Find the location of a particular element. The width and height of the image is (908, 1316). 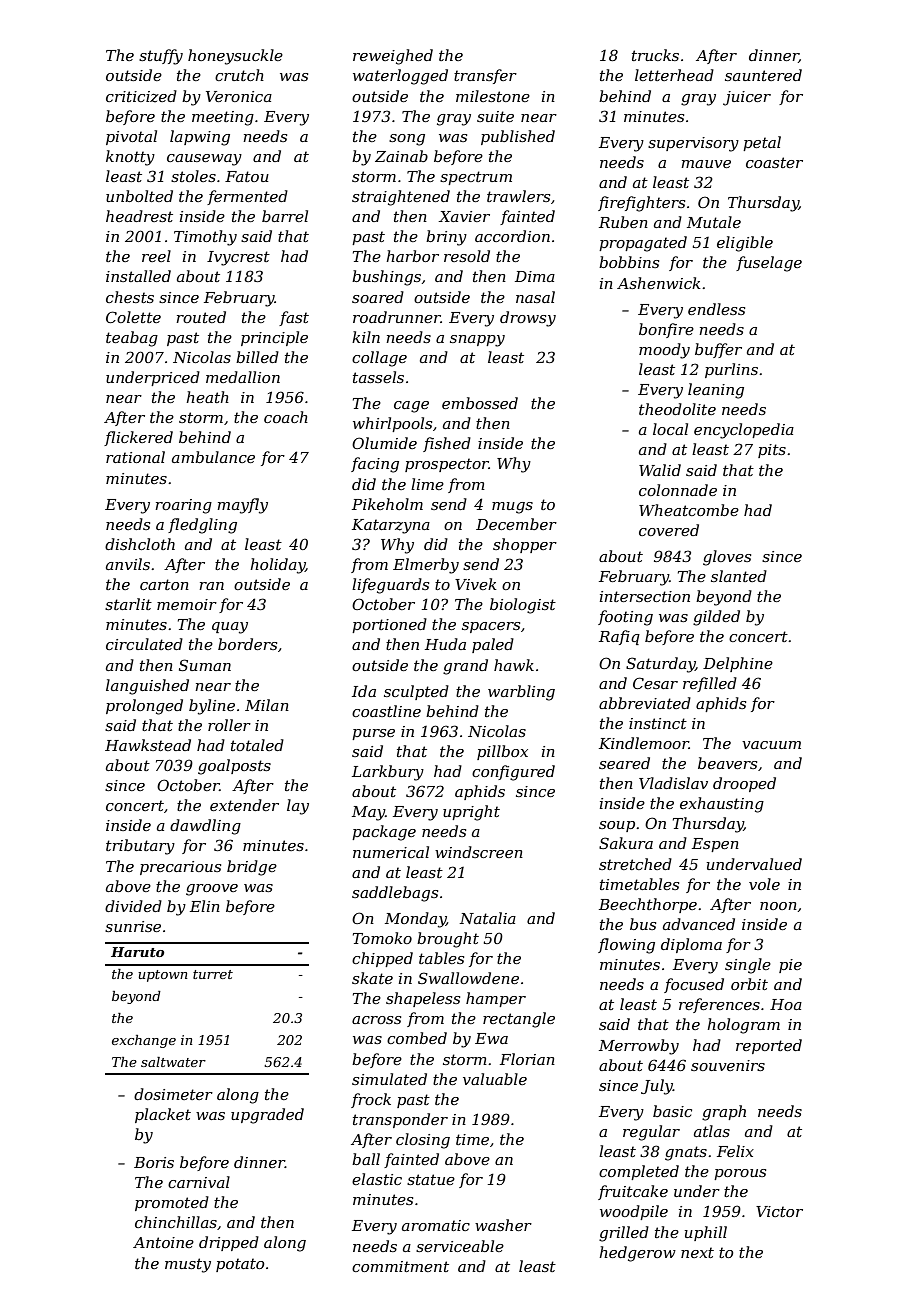

goalposts is located at coordinates (234, 767).
